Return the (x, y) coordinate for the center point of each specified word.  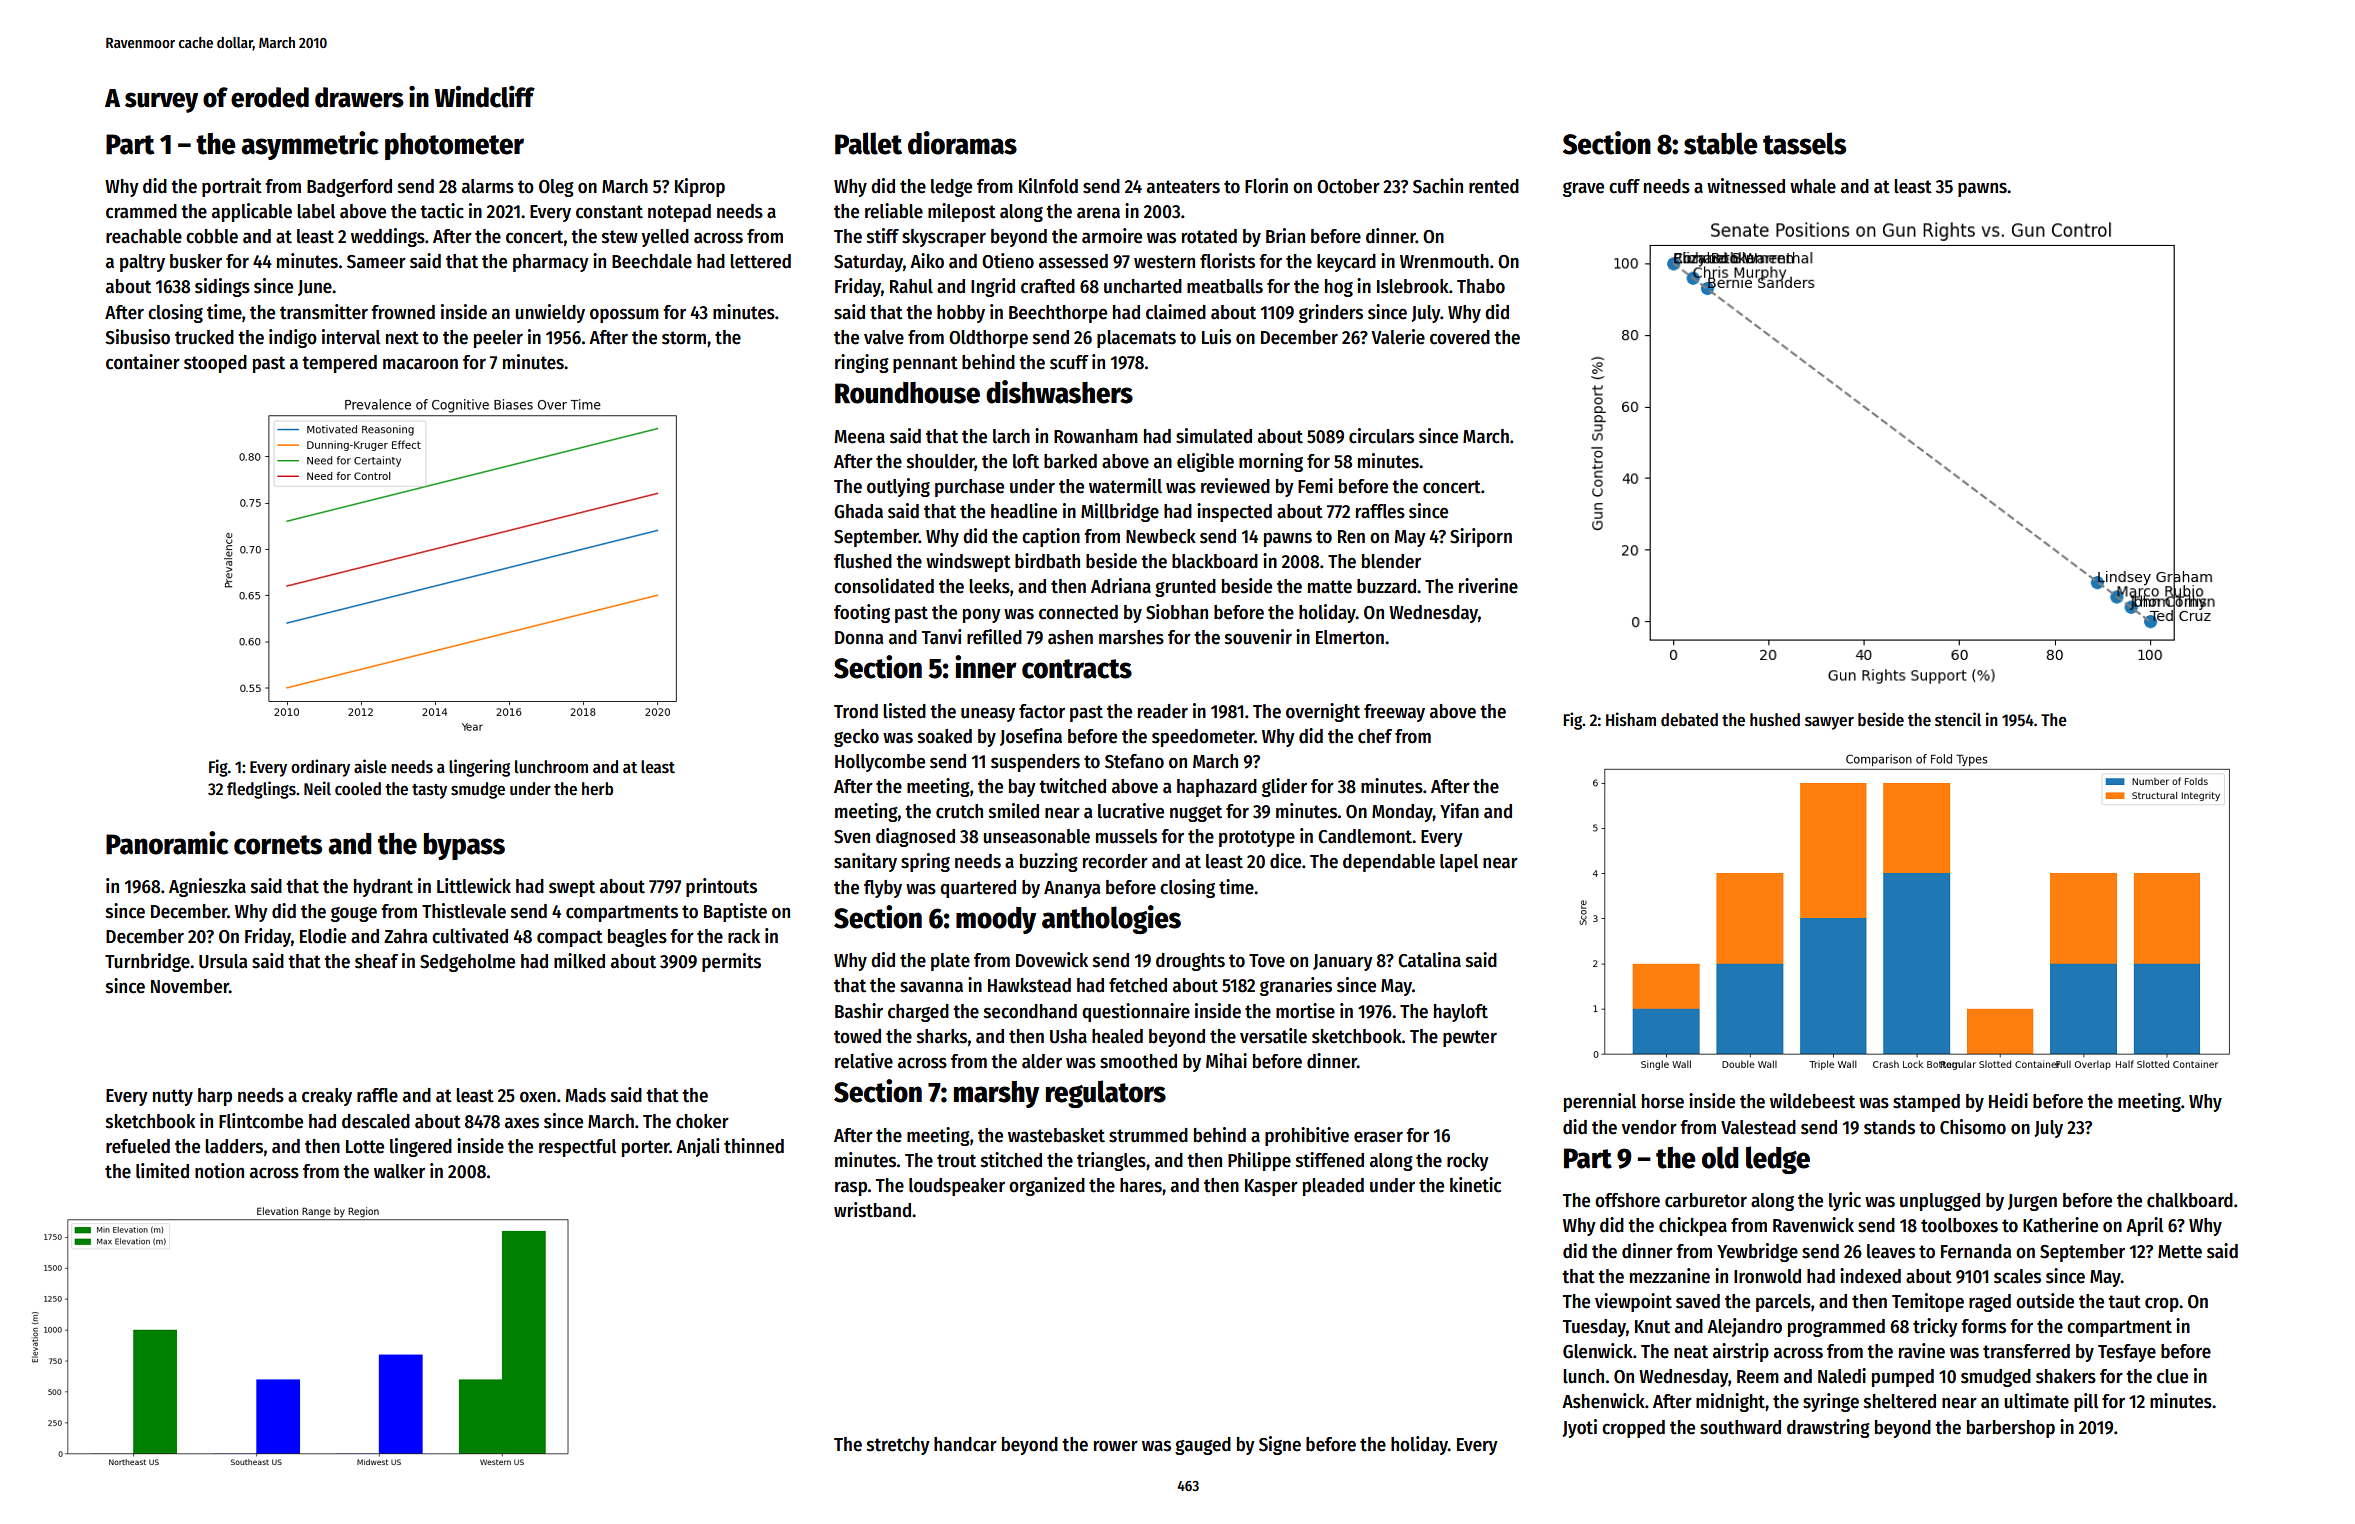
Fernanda (1976, 1251)
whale (1813, 186)
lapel (1459, 863)
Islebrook (1413, 286)
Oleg (556, 188)
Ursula (223, 961)
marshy (996, 1094)
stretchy (898, 1446)
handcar (965, 1444)
